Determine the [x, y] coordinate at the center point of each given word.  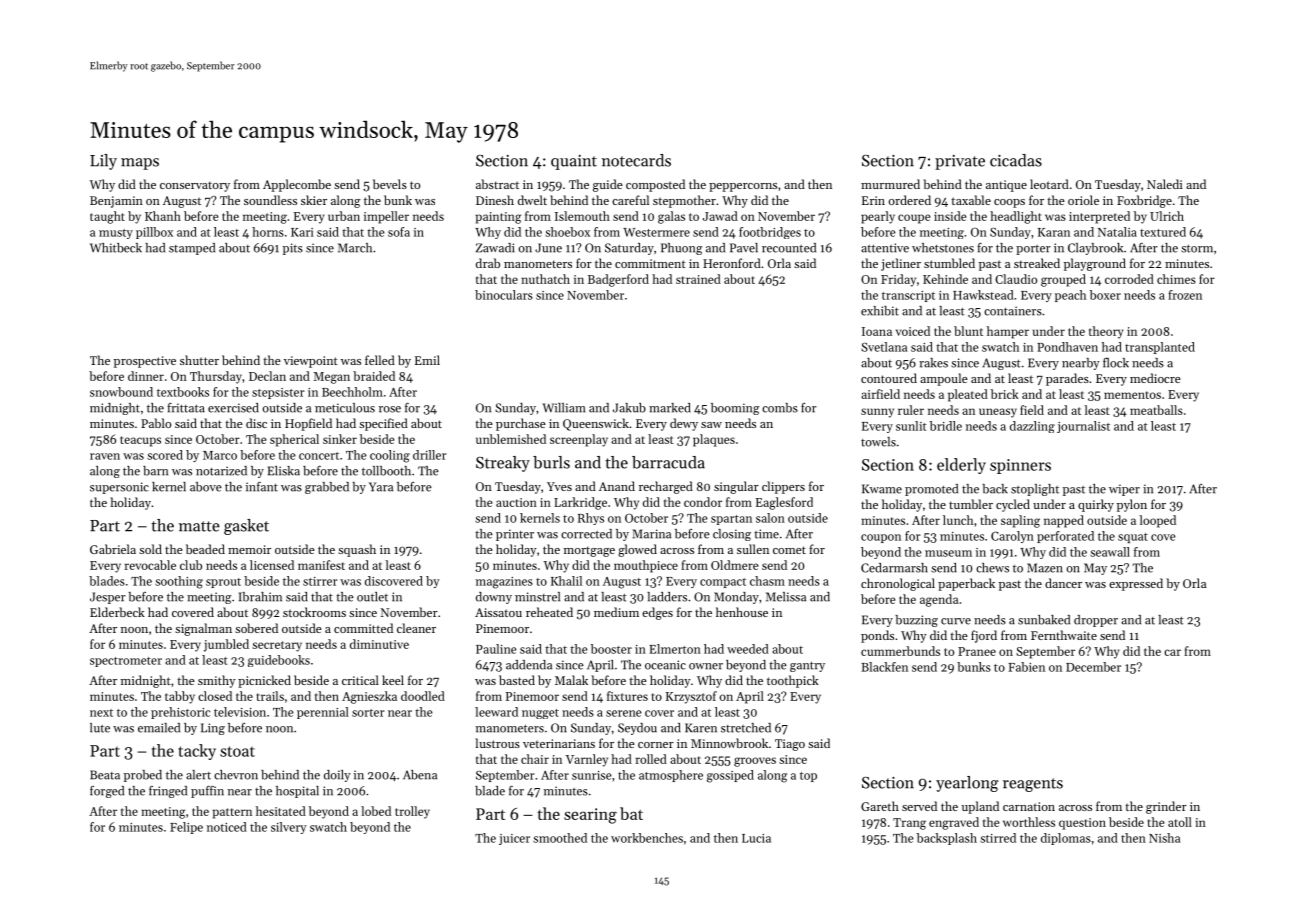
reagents [1033, 785]
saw [711, 425]
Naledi [1165, 184]
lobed [376, 811]
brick [1005, 394]
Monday [736, 598]
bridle [946, 426]
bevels [390, 184]
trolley [412, 812]
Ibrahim [260, 597]
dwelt [532, 200]
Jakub [629, 408]
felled [380, 360]
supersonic [119, 488]
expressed [1136, 584]
